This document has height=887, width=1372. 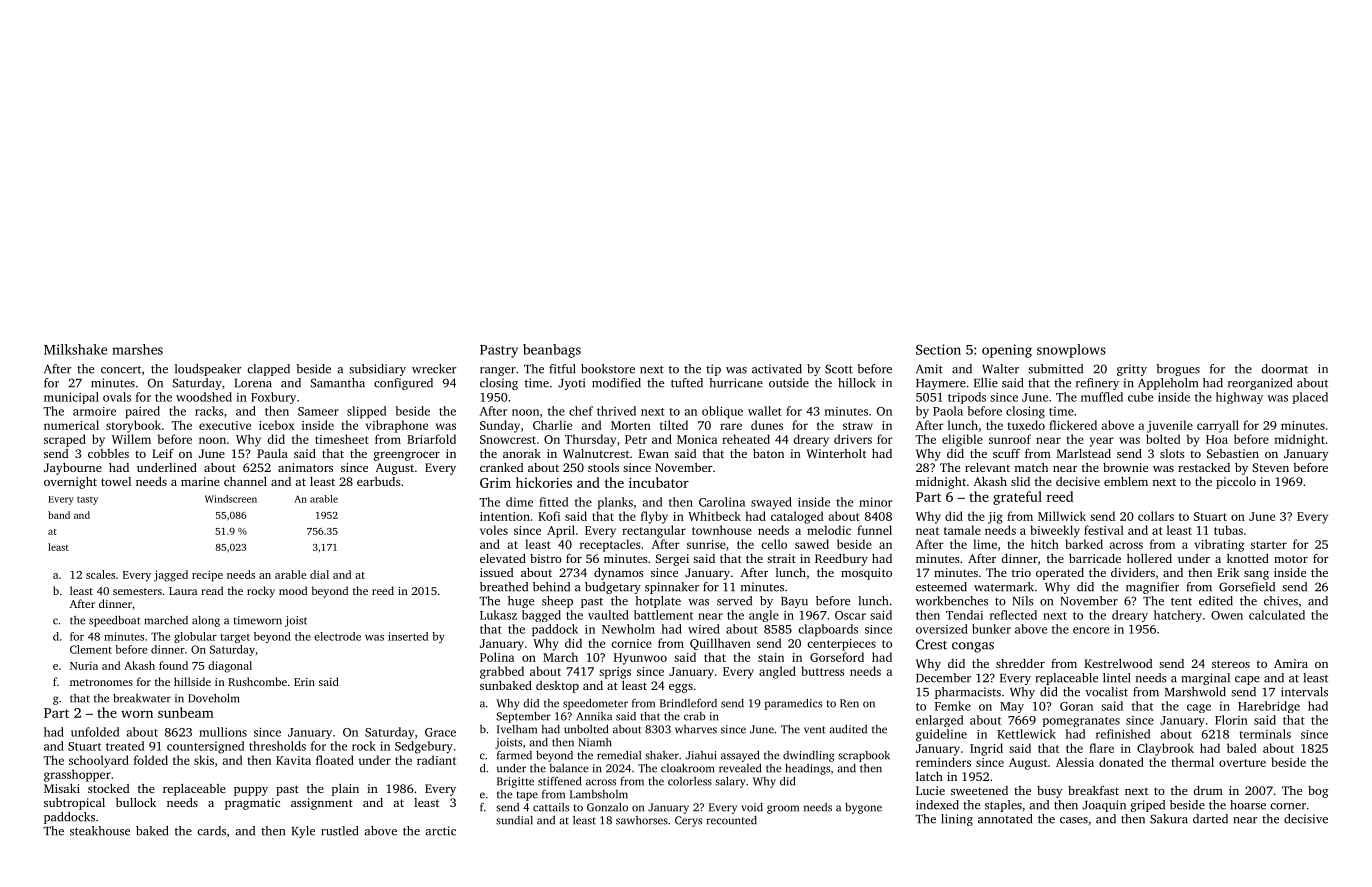 What do you see at coordinates (822, 671) in the document?
I see `buttress` at bounding box center [822, 671].
